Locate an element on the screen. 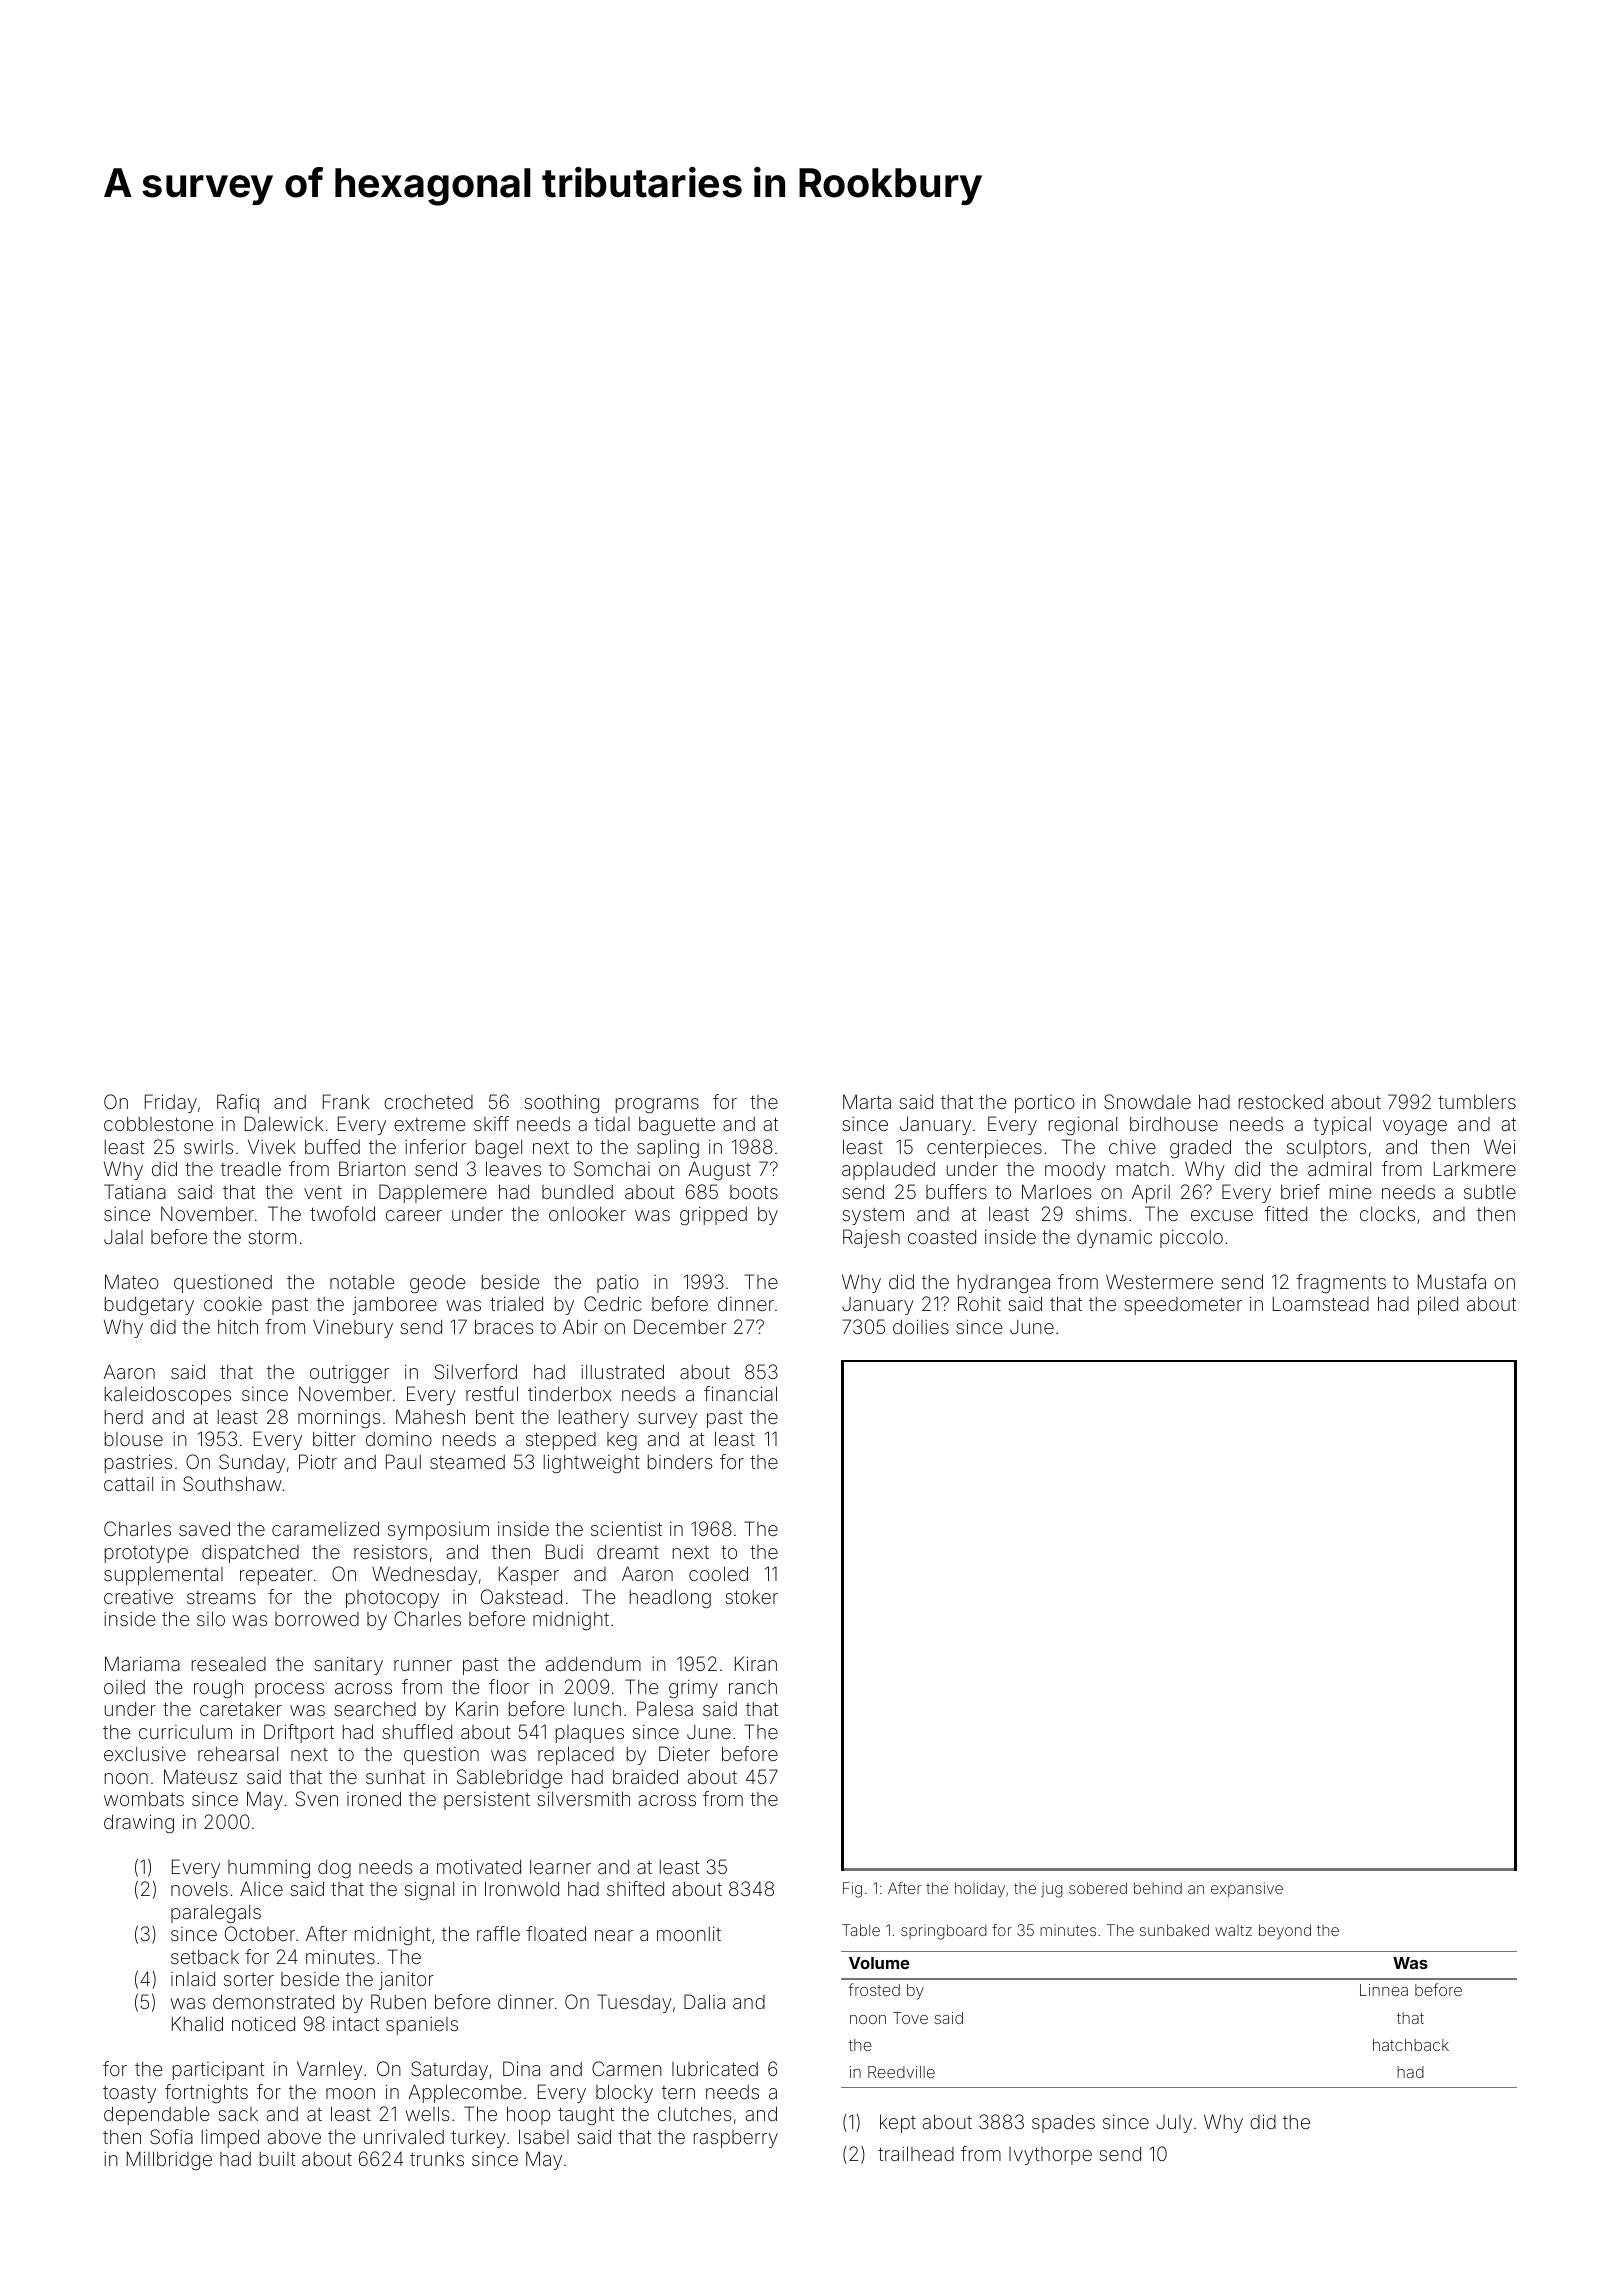 The image size is (1620, 2292). restocked is located at coordinates (1281, 1101).
